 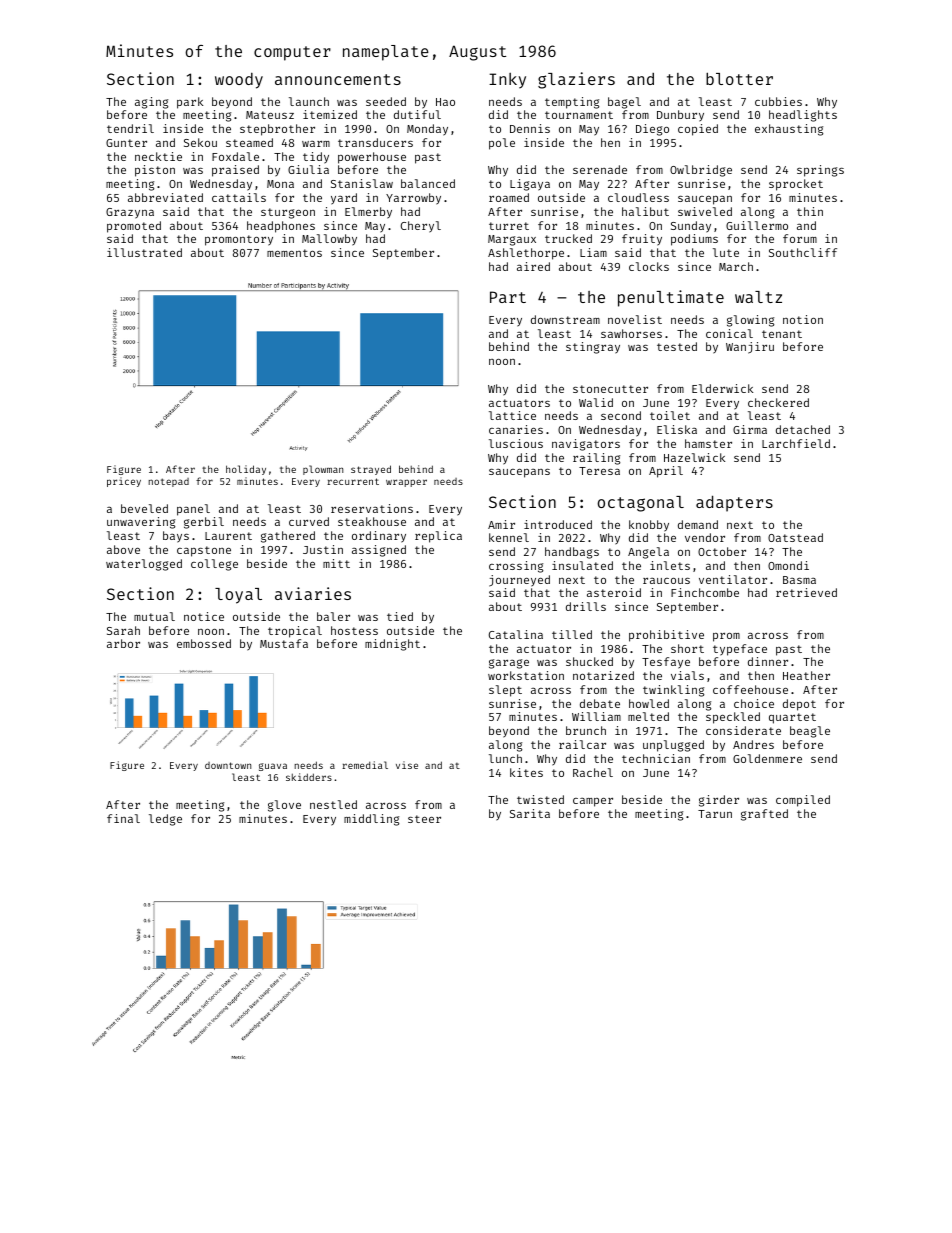 What do you see at coordinates (739, 78) in the screenshot?
I see `blotter` at bounding box center [739, 78].
